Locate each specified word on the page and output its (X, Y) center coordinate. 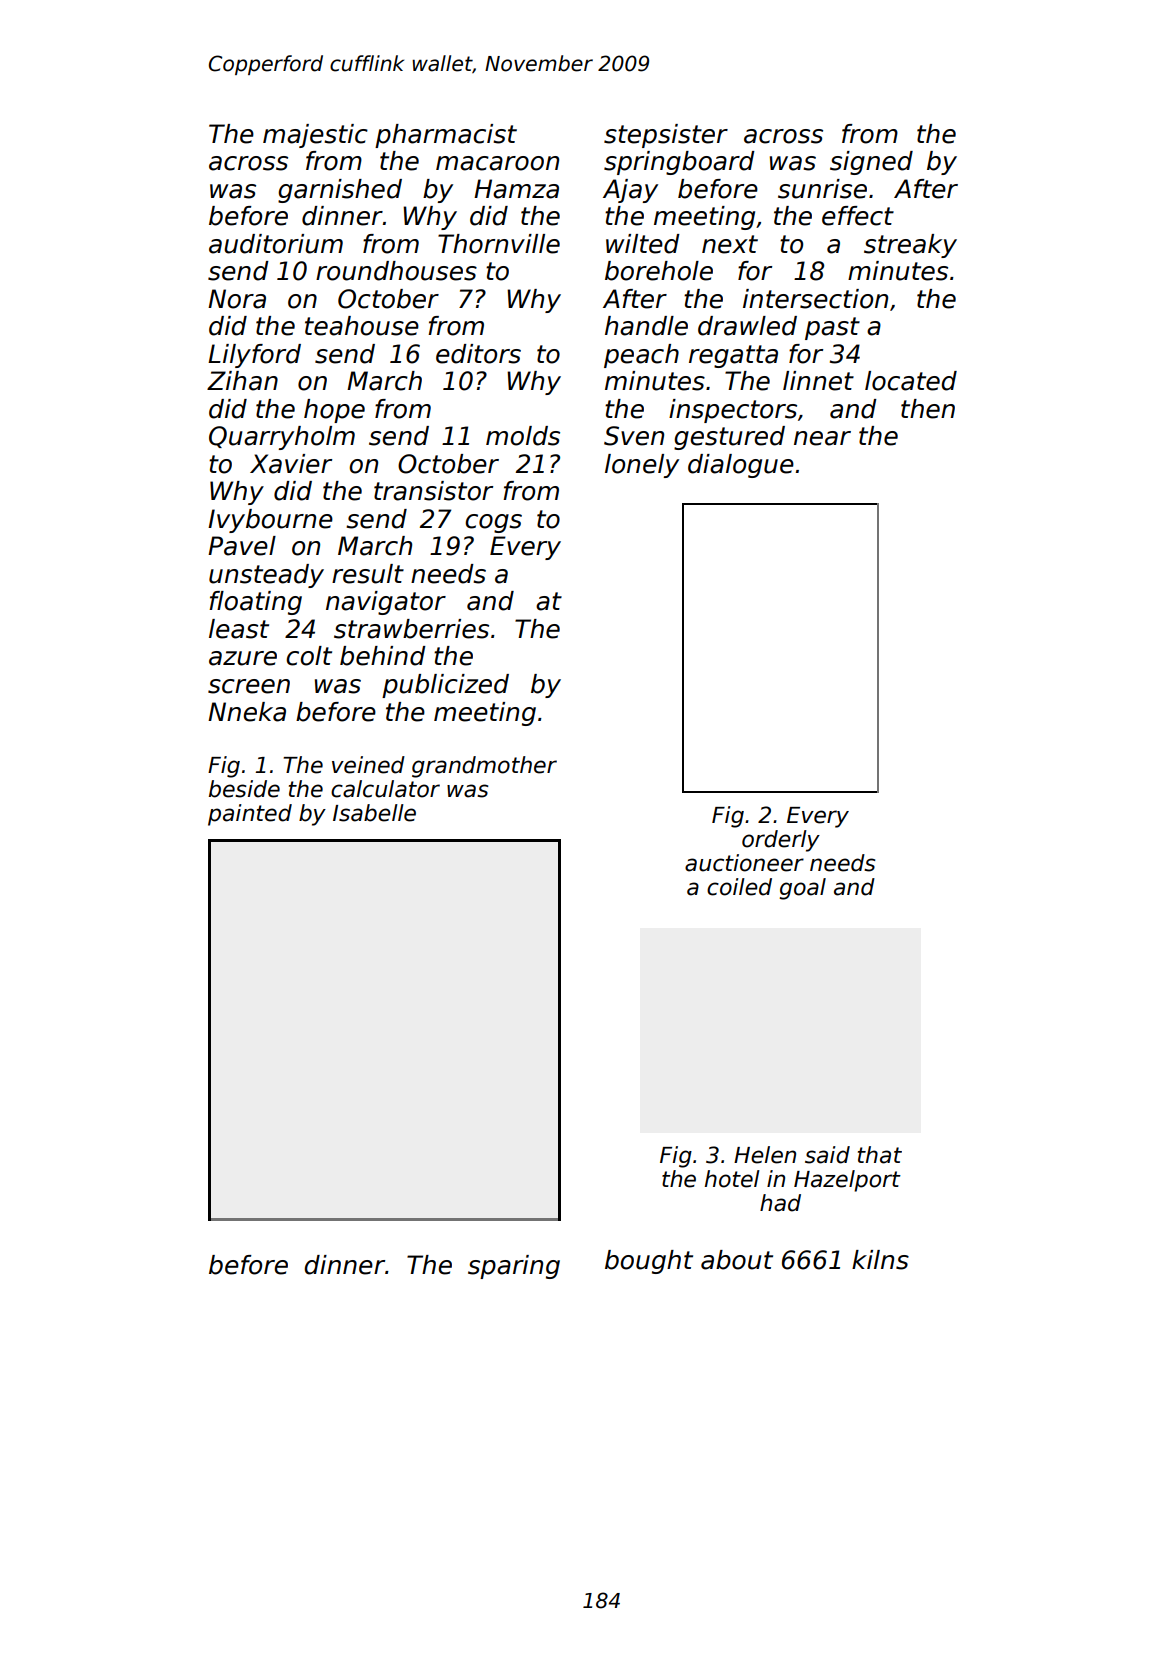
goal (802, 889)
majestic (315, 136)
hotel (732, 1179)
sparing (514, 1267)
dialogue (741, 466)
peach (641, 356)
